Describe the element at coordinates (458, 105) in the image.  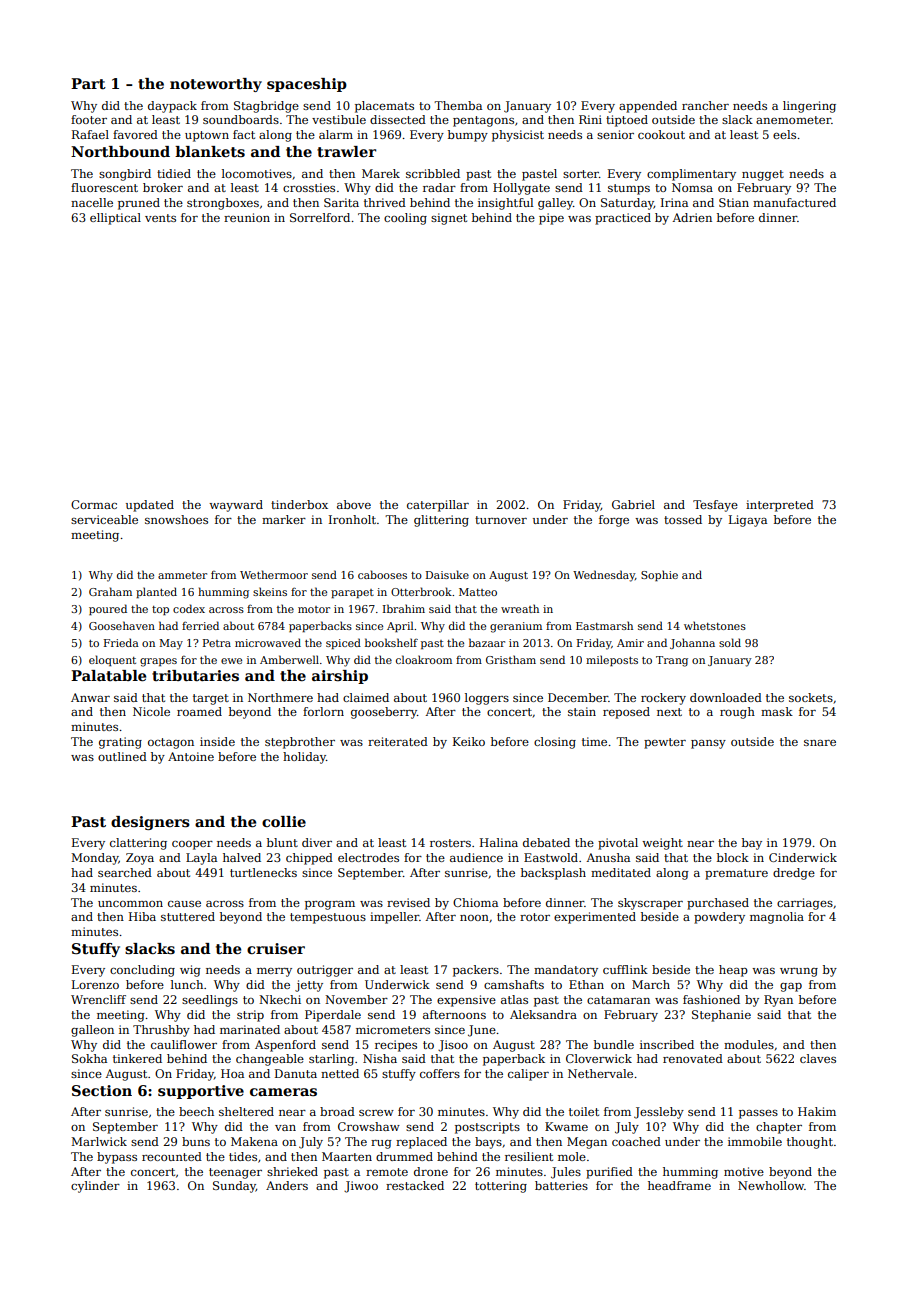
I see `Themba` at that location.
